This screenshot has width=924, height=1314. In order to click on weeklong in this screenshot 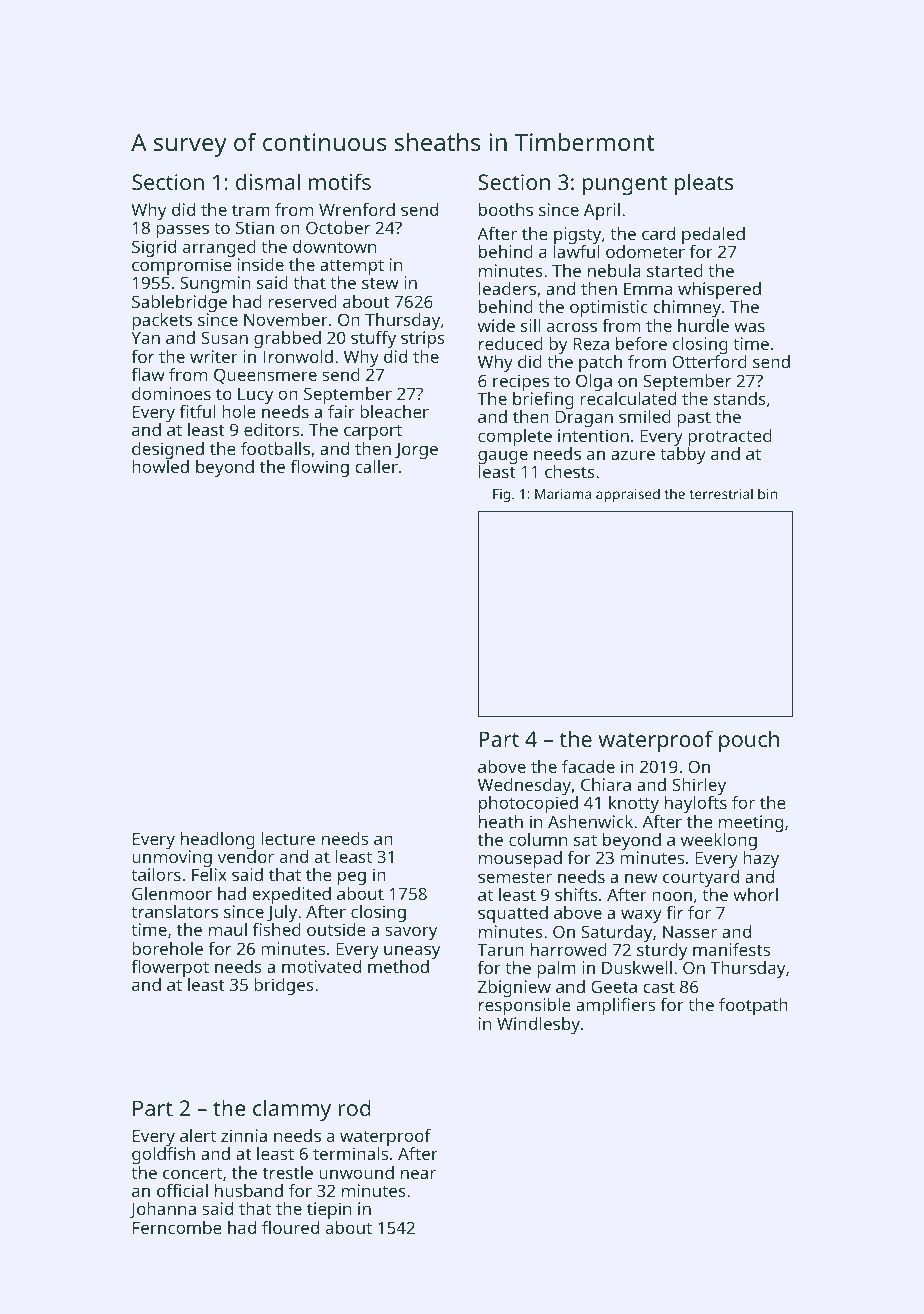, I will do `click(719, 841)`.
